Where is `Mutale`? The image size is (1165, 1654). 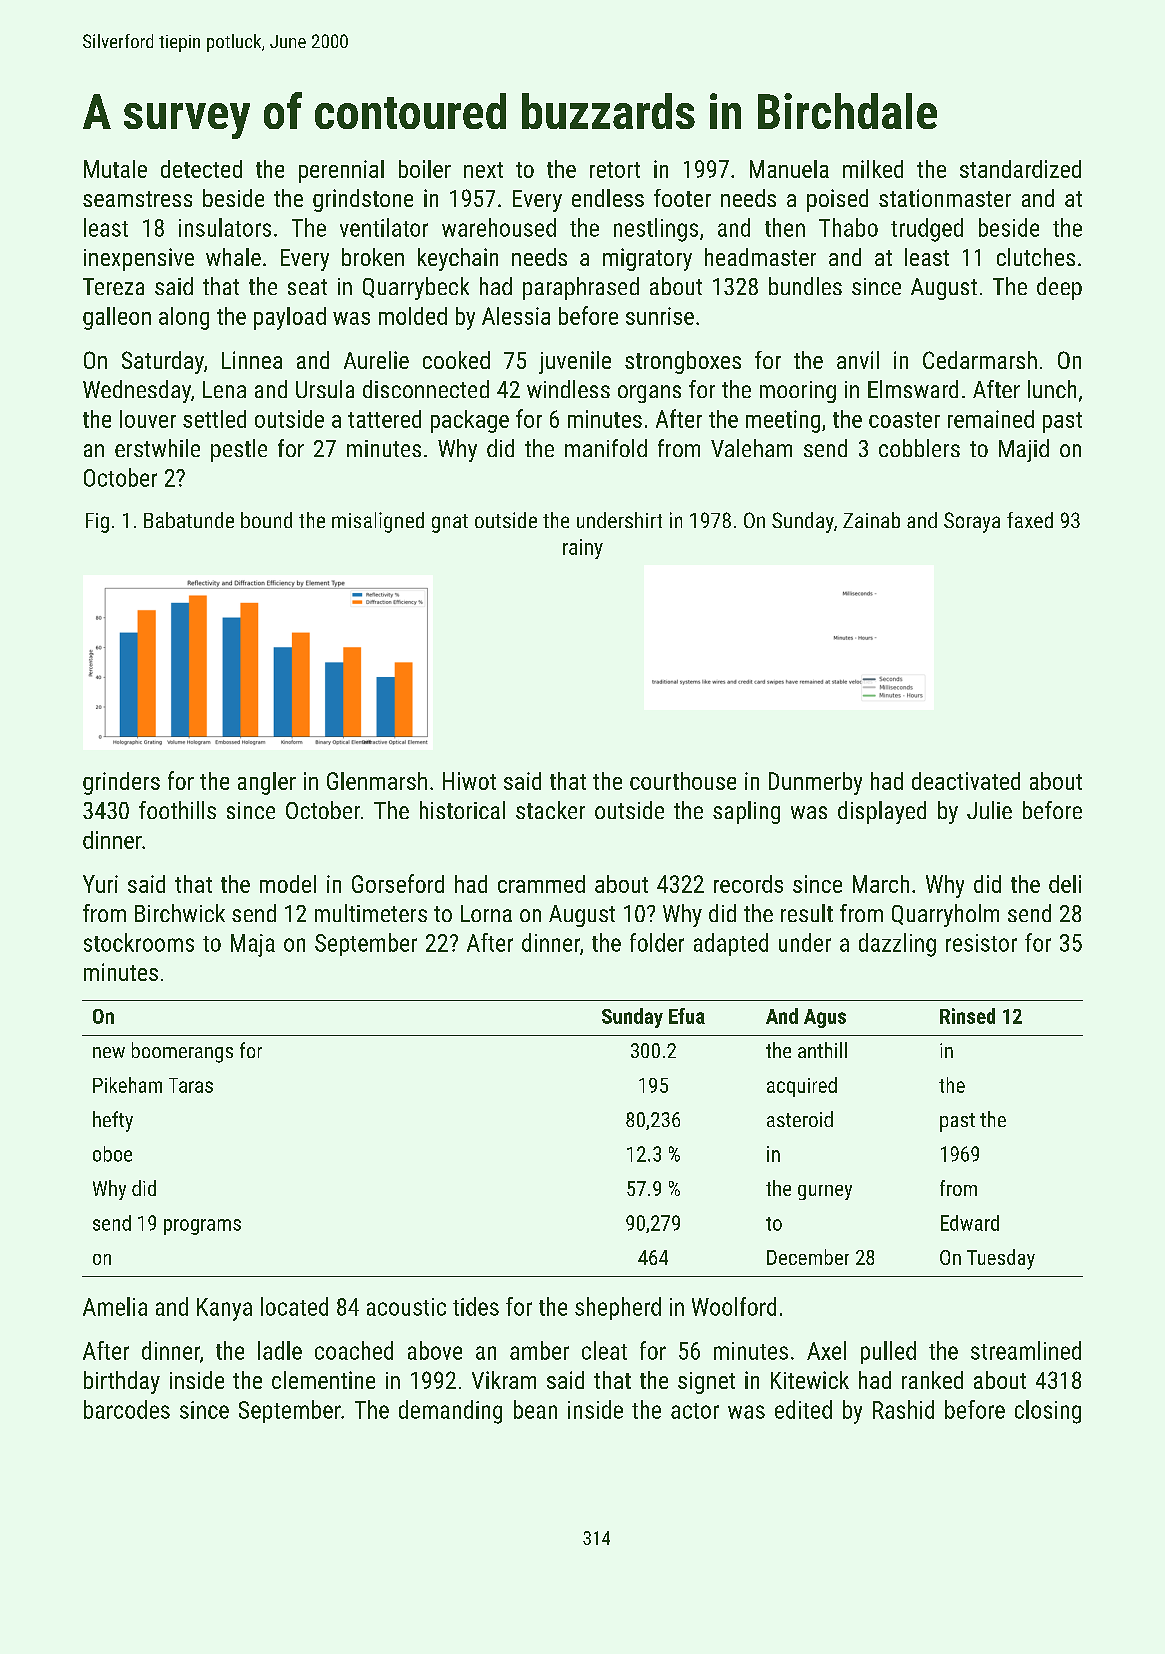
Mutale is located at coordinates (115, 169).
